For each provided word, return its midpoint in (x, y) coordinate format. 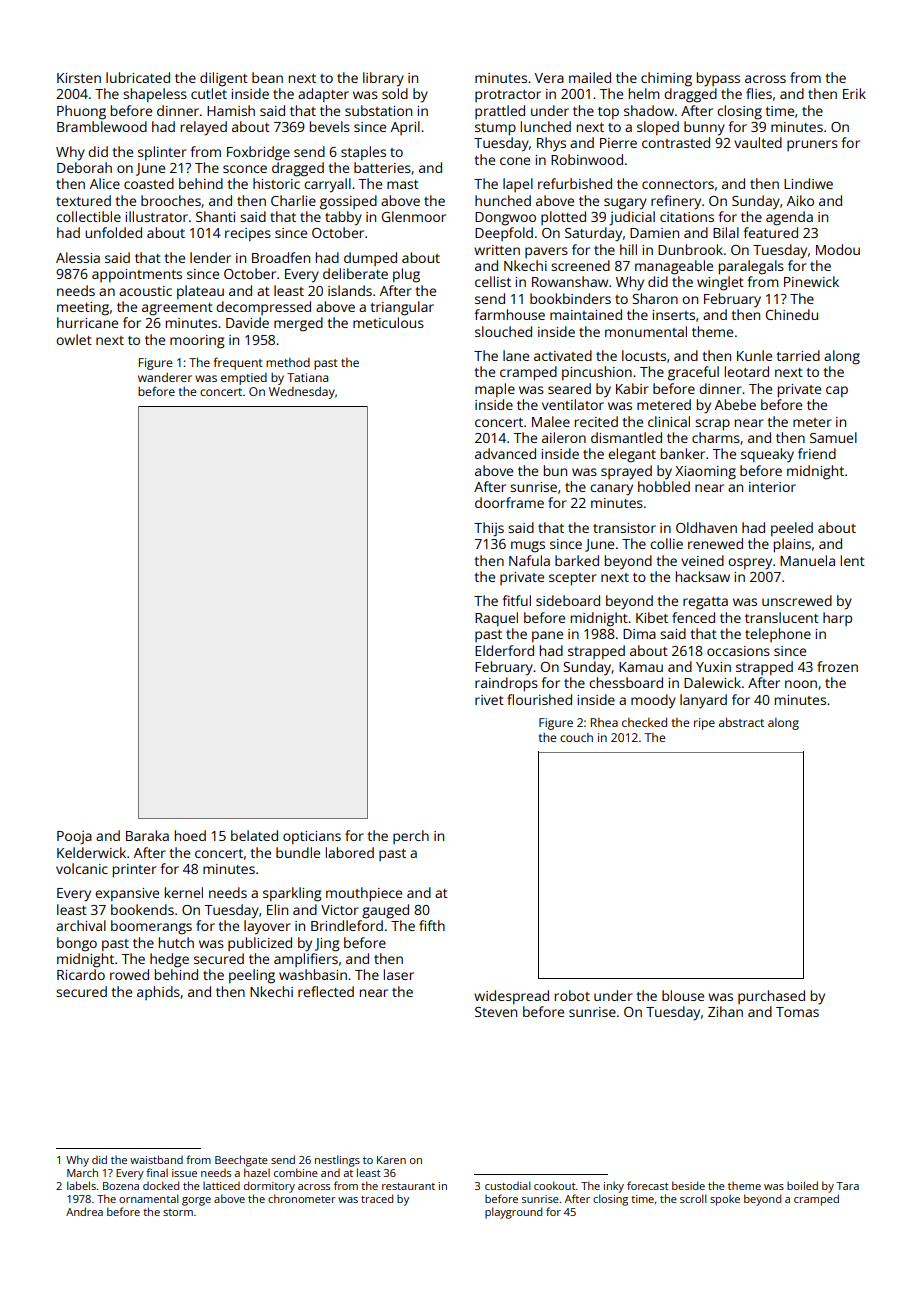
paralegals (751, 267)
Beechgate (241, 1161)
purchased (771, 997)
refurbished (575, 183)
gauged (385, 911)
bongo (77, 944)
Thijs (489, 529)
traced (377, 1198)
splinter (162, 153)
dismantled (626, 437)
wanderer (165, 377)
